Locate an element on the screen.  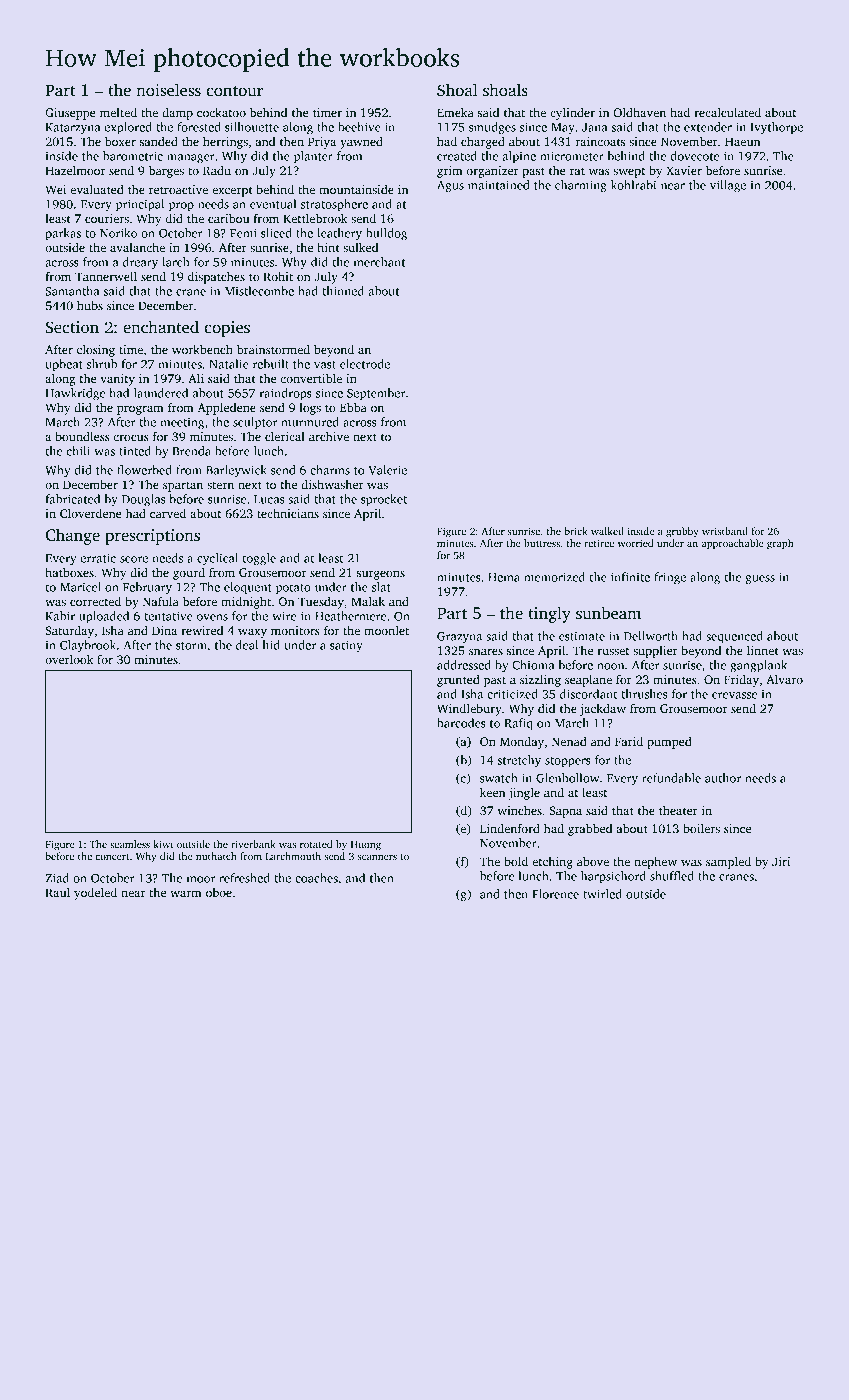
Ziad is located at coordinates (57, 878).
